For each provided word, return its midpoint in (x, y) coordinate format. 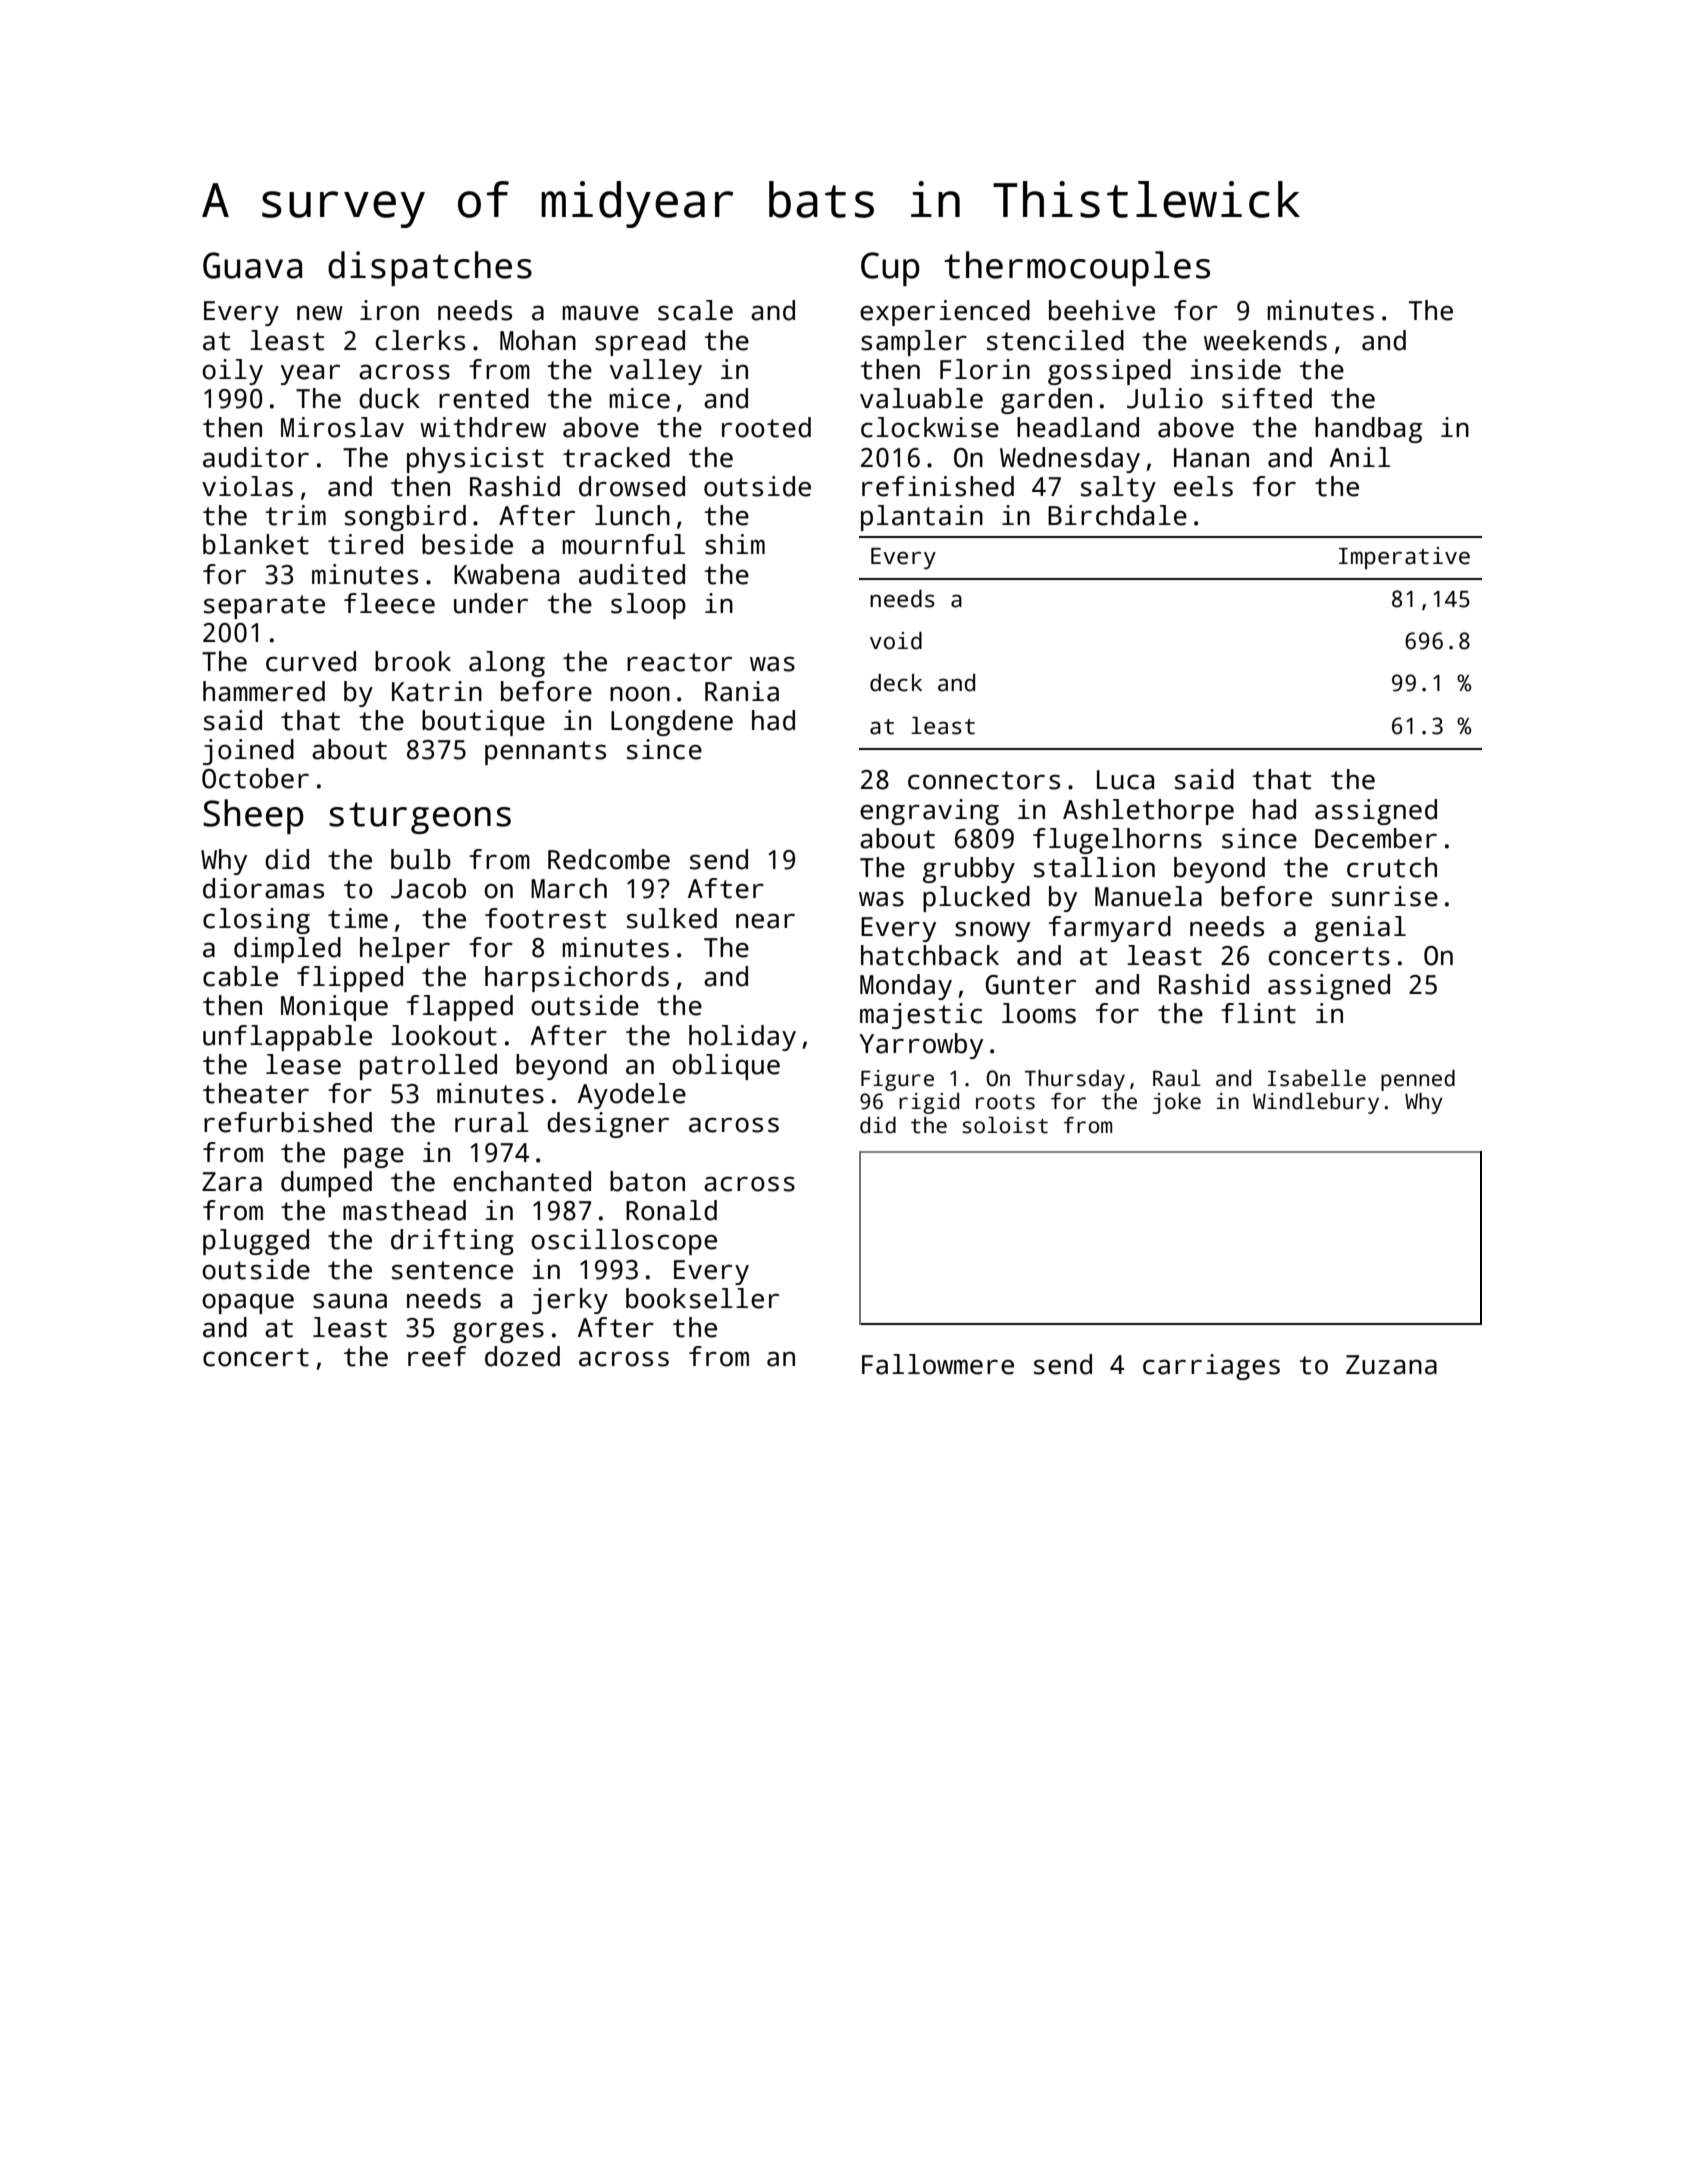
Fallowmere (938, 1364)
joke (1176, 1103)
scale (695, 310)
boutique (483, 723)
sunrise (1385, 896)
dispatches (430, 268)
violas (247, 486)
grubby (969, 870)
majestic (921, 1016)
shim (735, 544)
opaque (248, 1303)
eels (1203, 486)
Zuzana (1391, 1365)
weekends (1265, 340)
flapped (460, 1008)
